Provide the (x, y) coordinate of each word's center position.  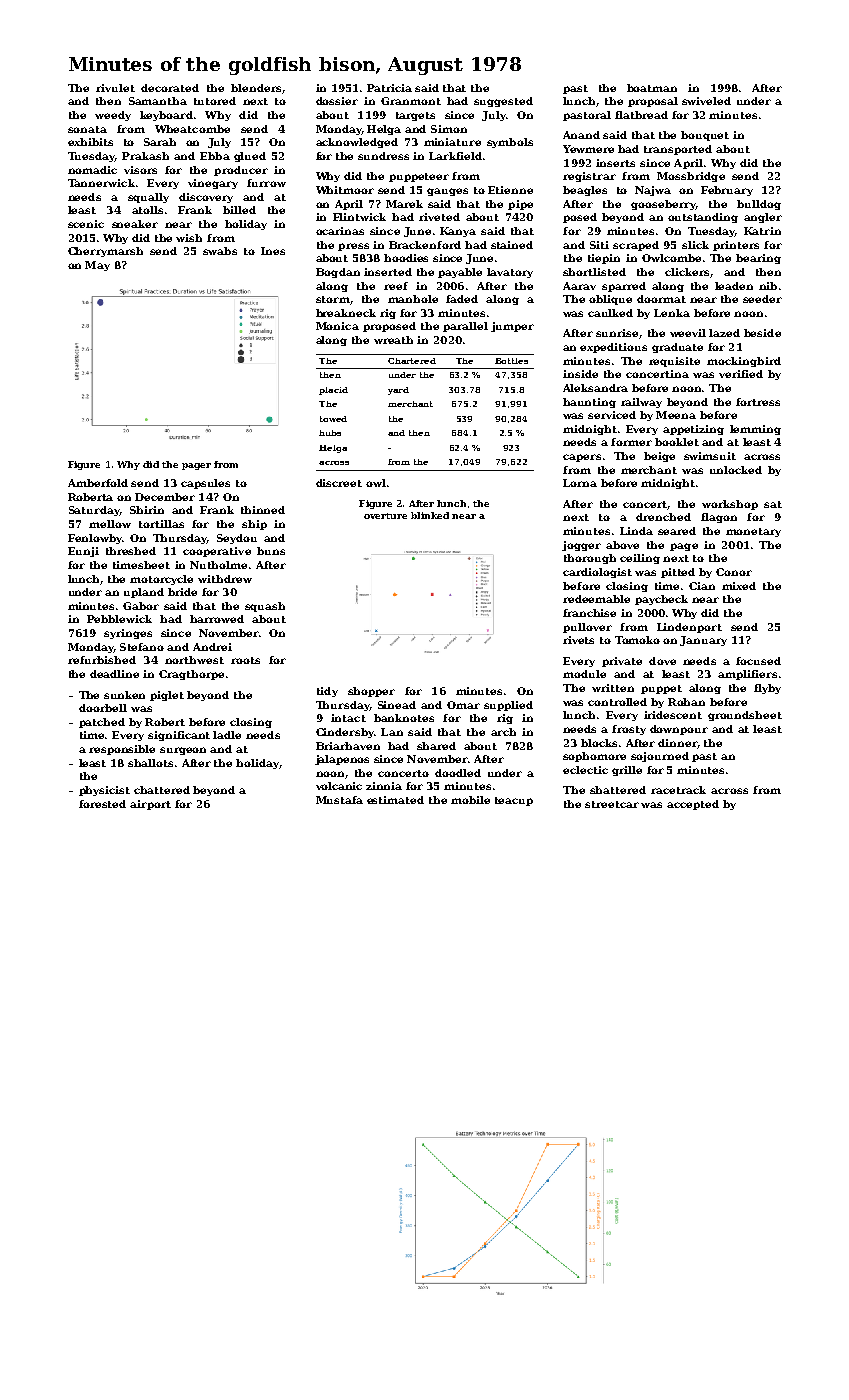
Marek (404, 204)
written (613, 688)
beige (659, 457)
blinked (430, 515)
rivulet (115, 88)
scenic (86, 224)
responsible (122, 750)
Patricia (389, 88)
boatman (652, 88)
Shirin (147, 510)
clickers (687, 272)
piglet (167, 696)
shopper (371, 692)
